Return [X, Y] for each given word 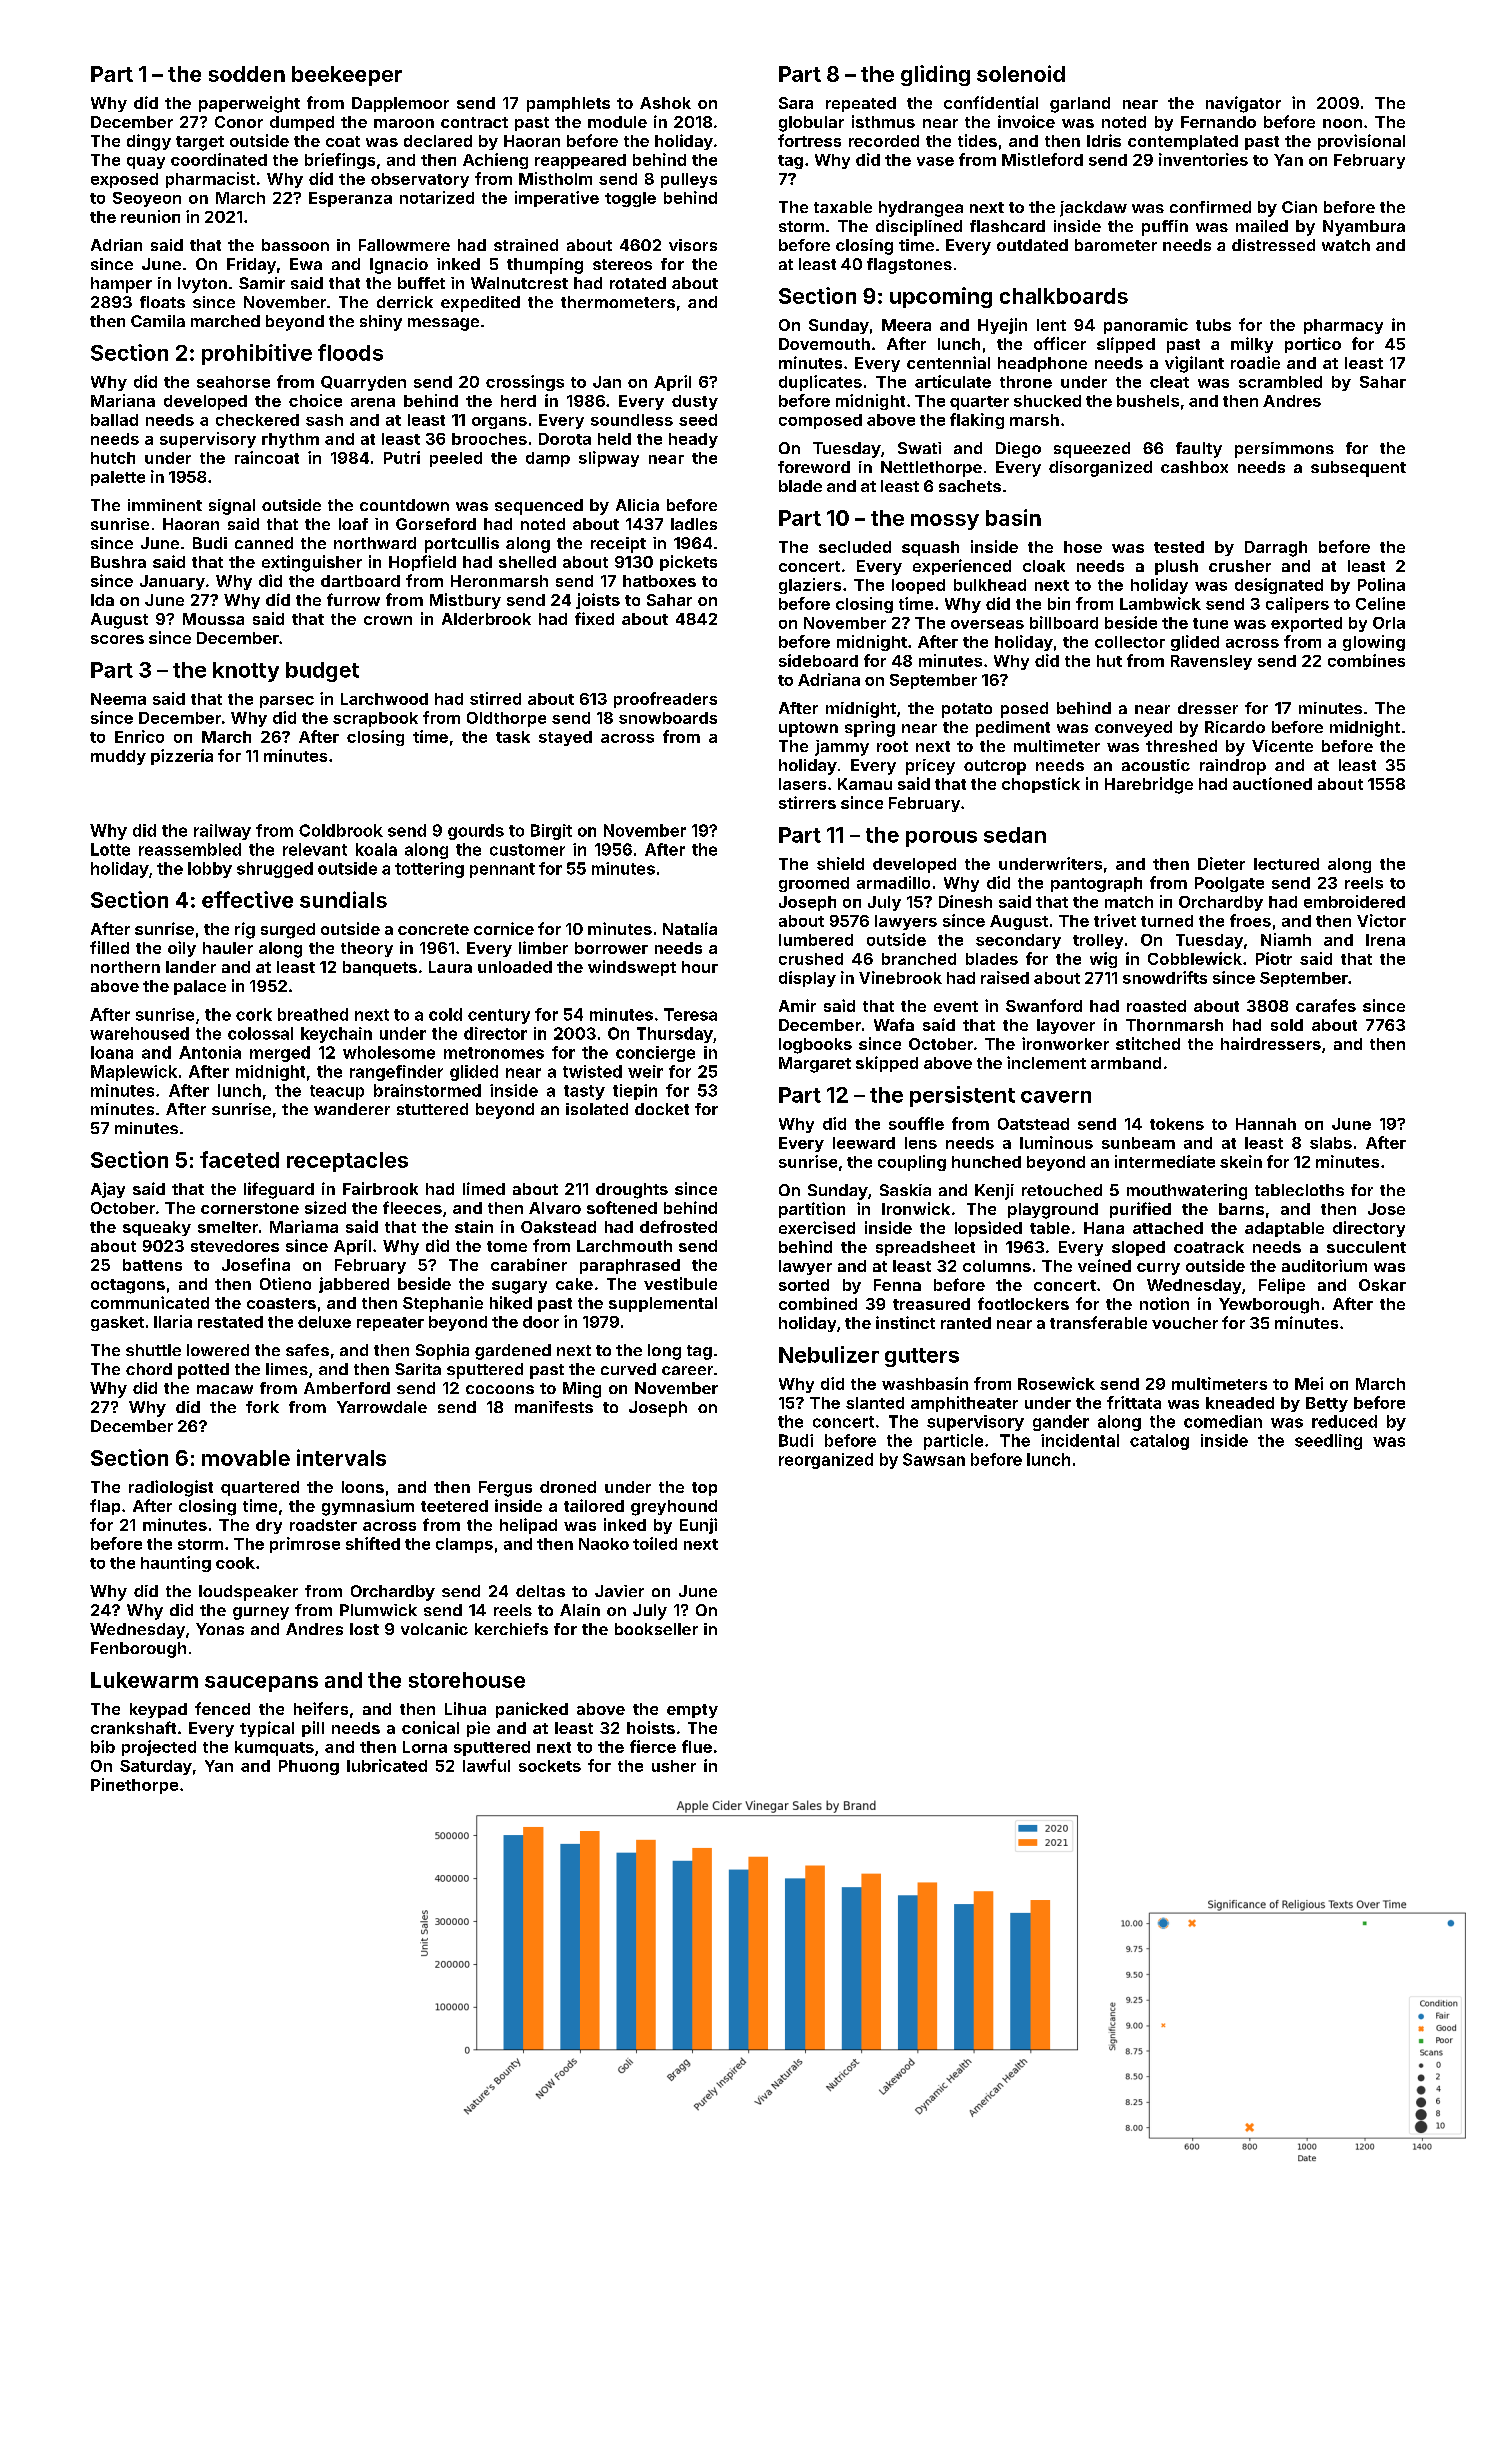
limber [543, 947]
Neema [118, 699]
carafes [1326, 1005]
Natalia [690, 928]
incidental [1080, 1440]
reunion [150, 216]
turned [1167, 921]
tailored [594, 1505]
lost [364, 1629]
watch [1346, 245]
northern [125, 967]
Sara [796, 103]
